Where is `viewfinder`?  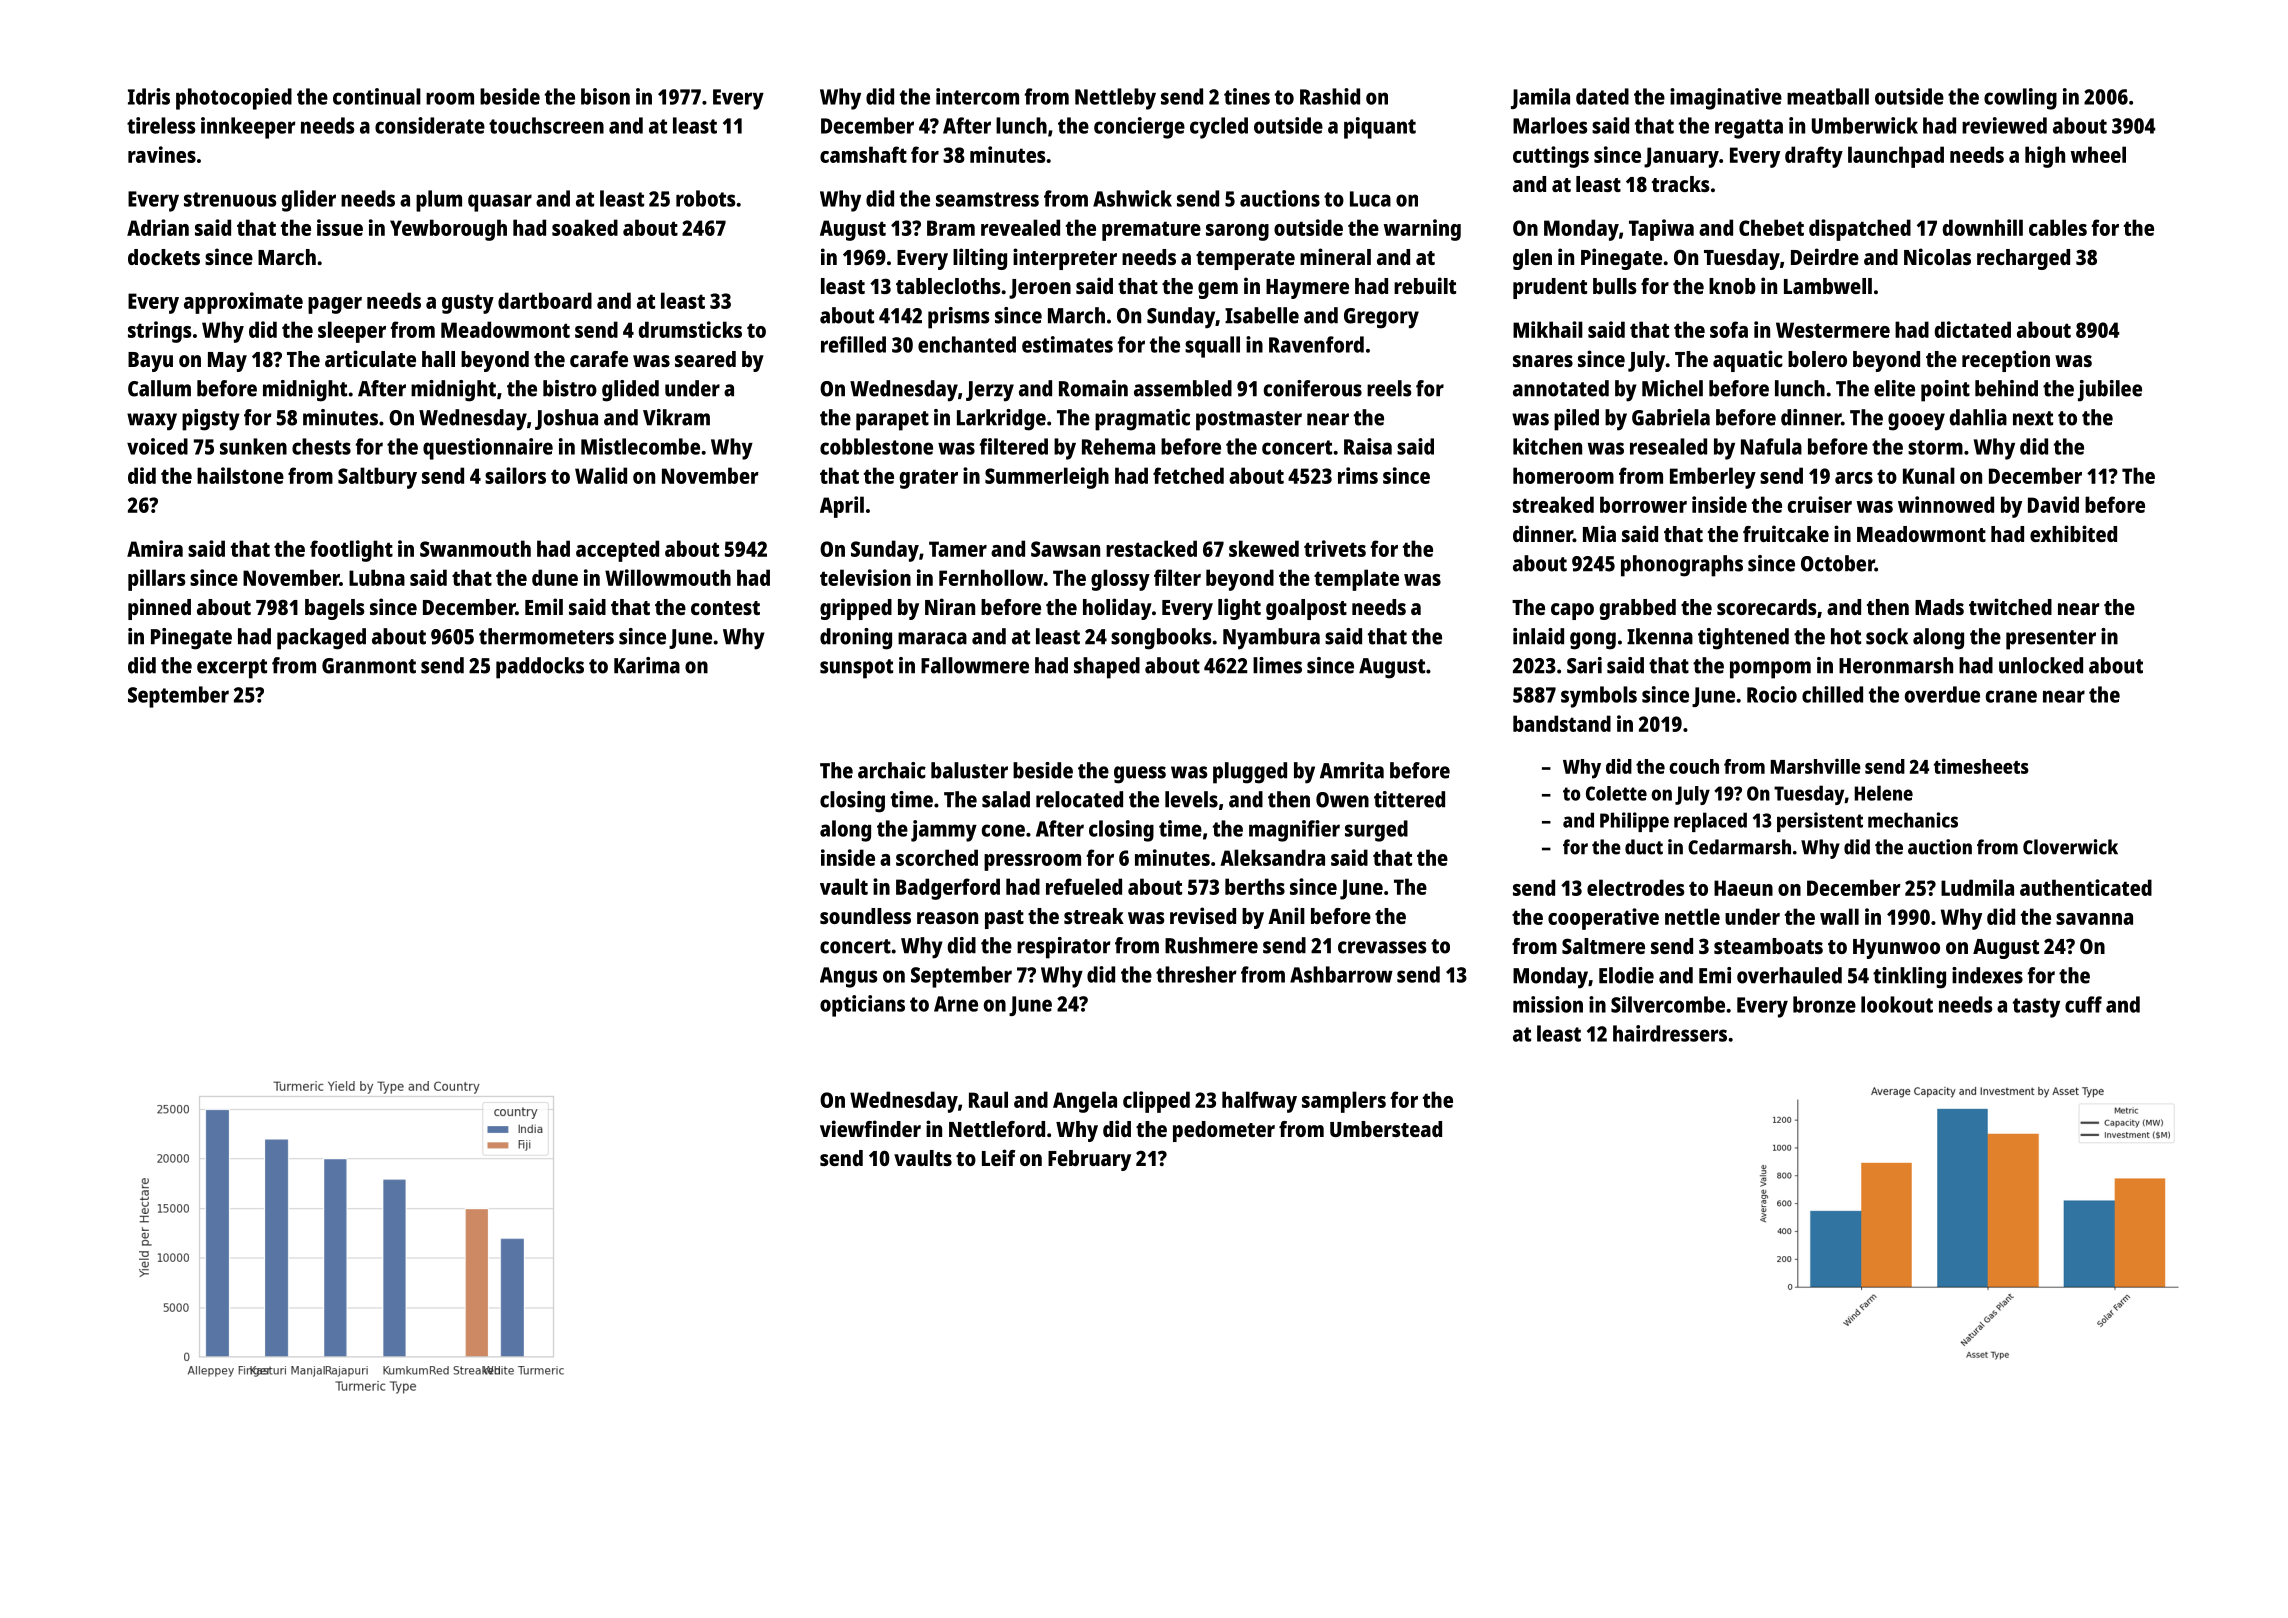
viewfinder is located at coordinates (870, 1128).
